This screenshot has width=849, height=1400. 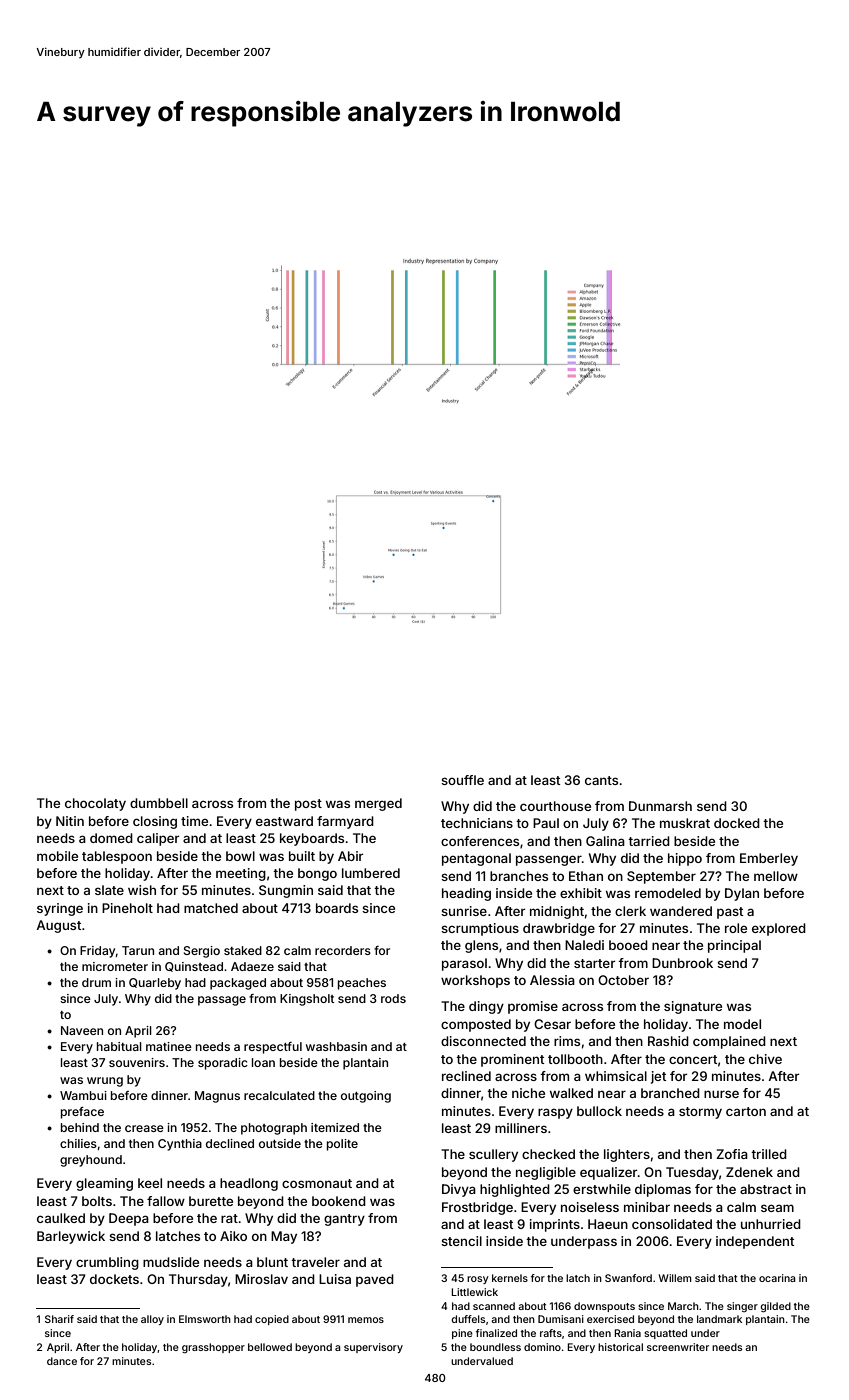 What do you see at coordinates (344, 1220) in the screenshot?
I see `gantry` at bounding box center [344, 1220].
